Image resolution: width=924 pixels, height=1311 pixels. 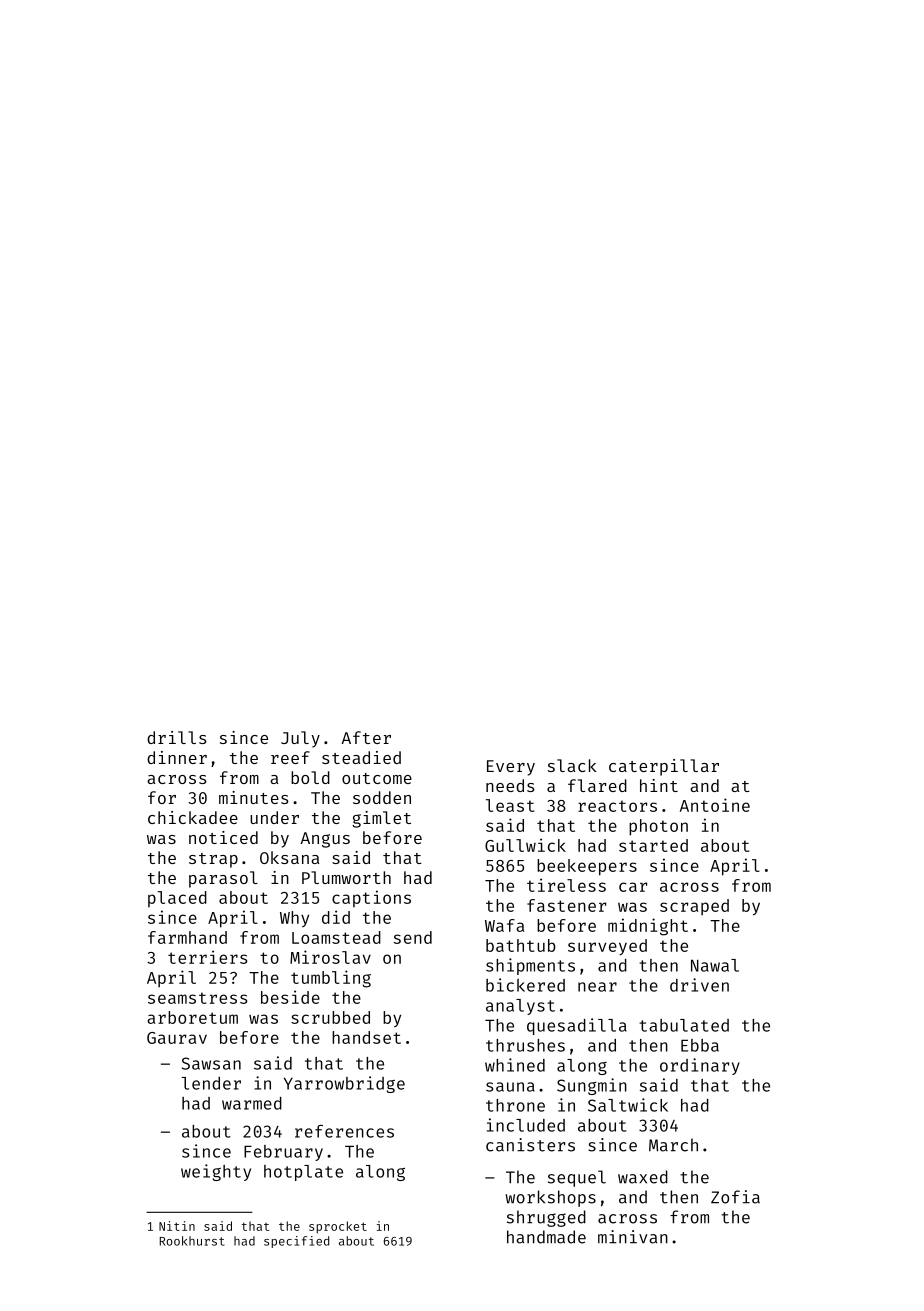 What do you see at coordinates (330, 1017) in the screenshot?
I see `scrubbed` at bounding box center [330, 1017].
